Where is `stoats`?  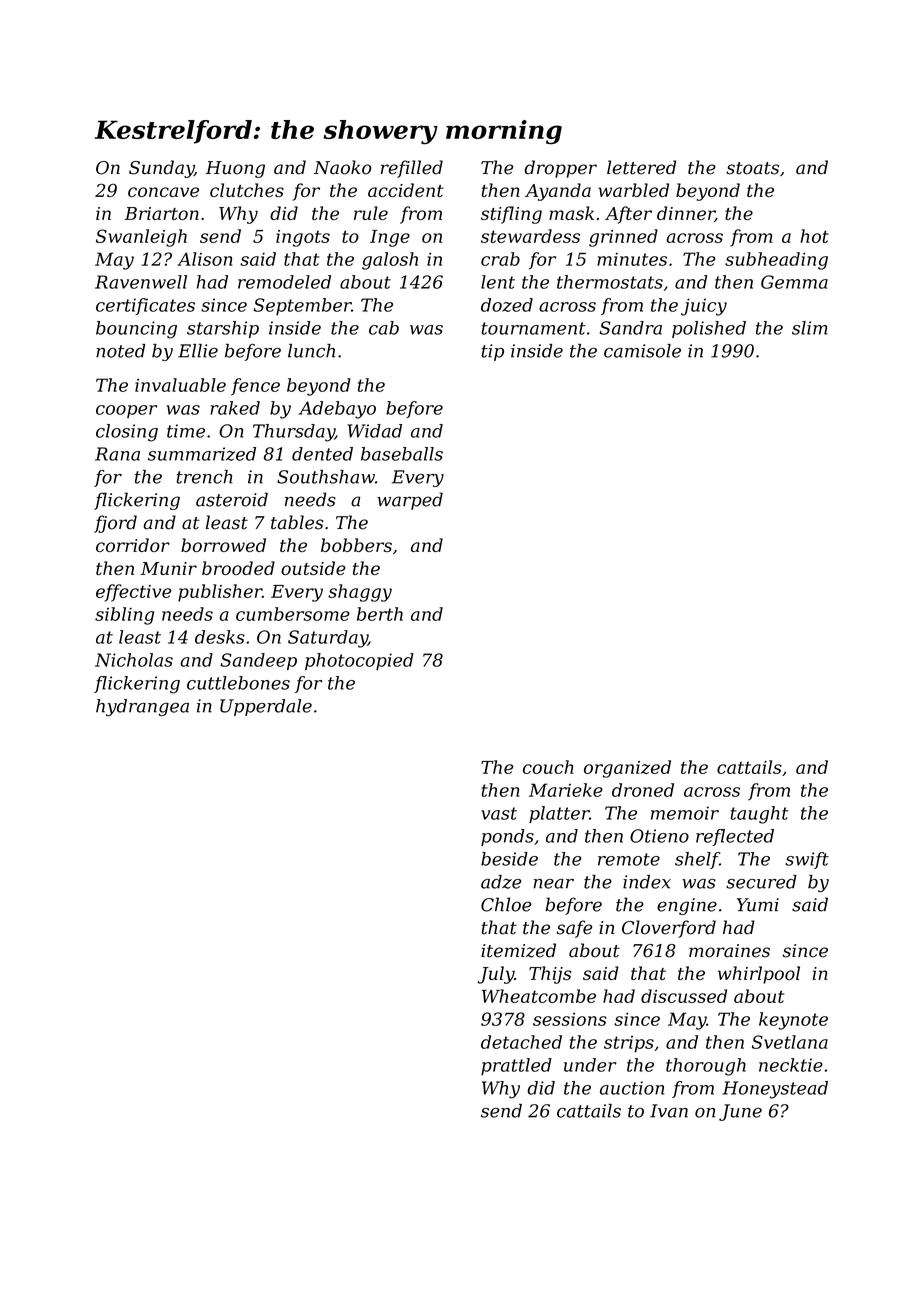
stoats is located at coordinates (752, 168).
